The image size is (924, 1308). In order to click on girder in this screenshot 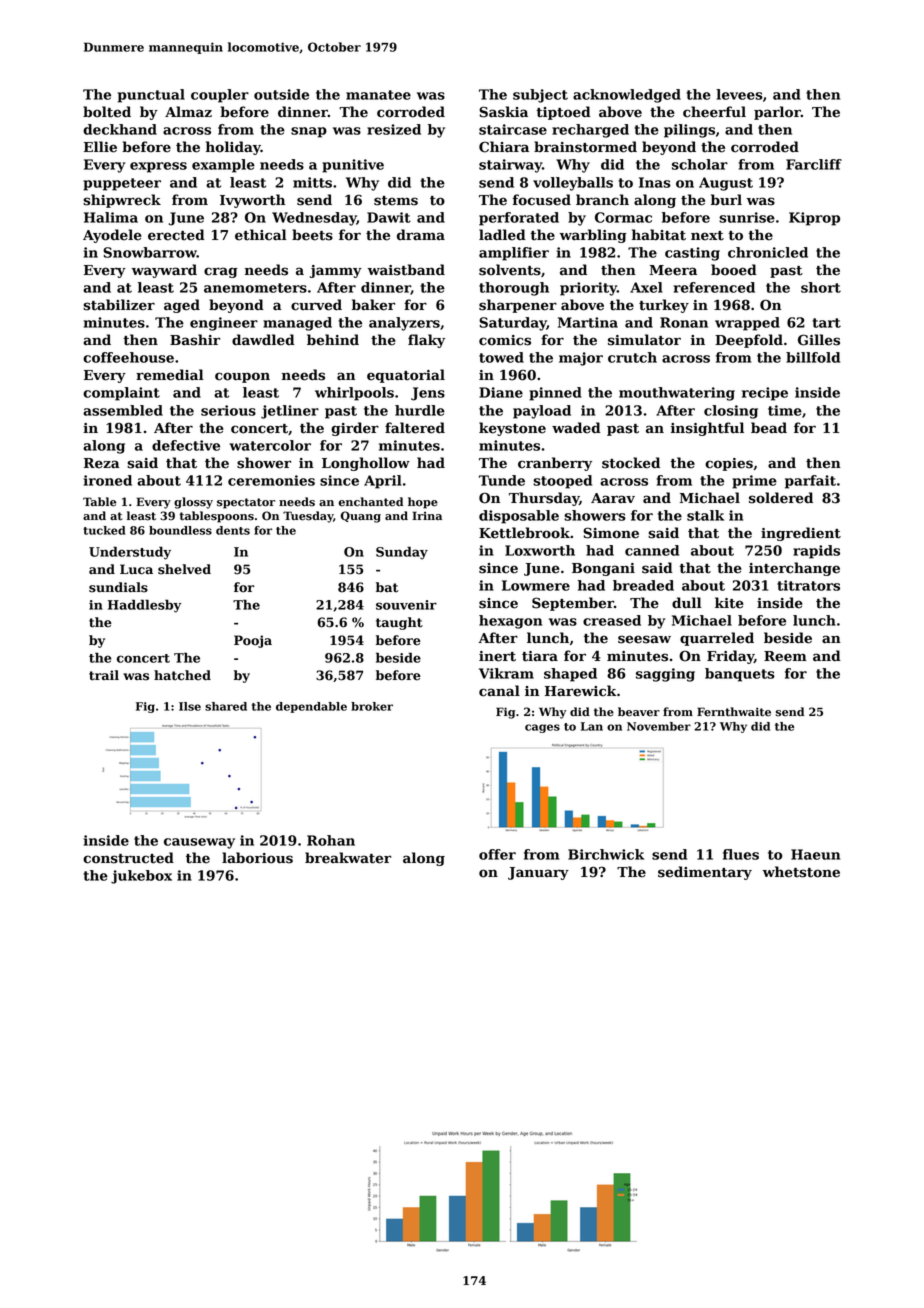, I will do `click(355, 429)`.
